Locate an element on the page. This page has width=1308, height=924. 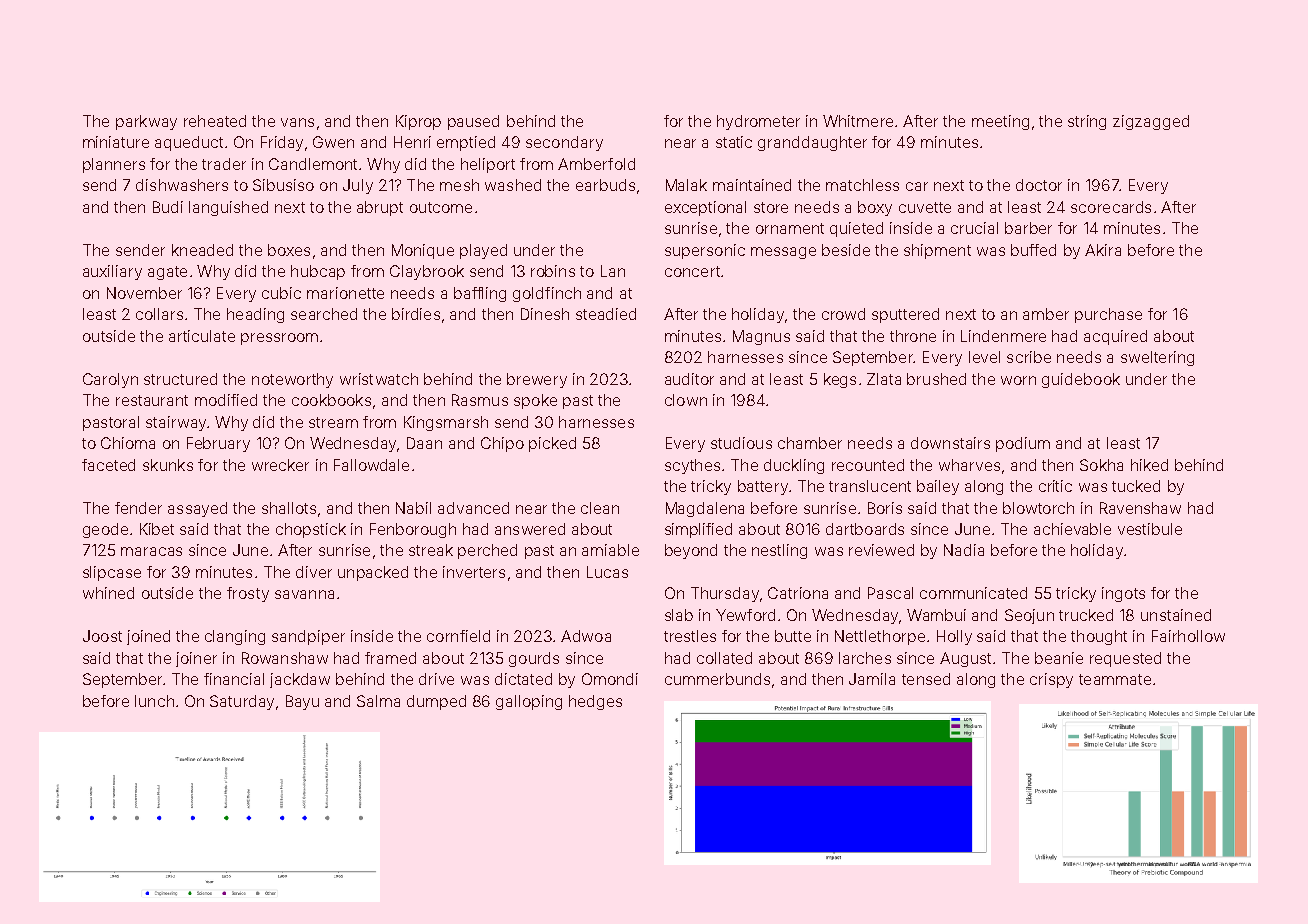
boxes is located at coordinates (289, 250).
